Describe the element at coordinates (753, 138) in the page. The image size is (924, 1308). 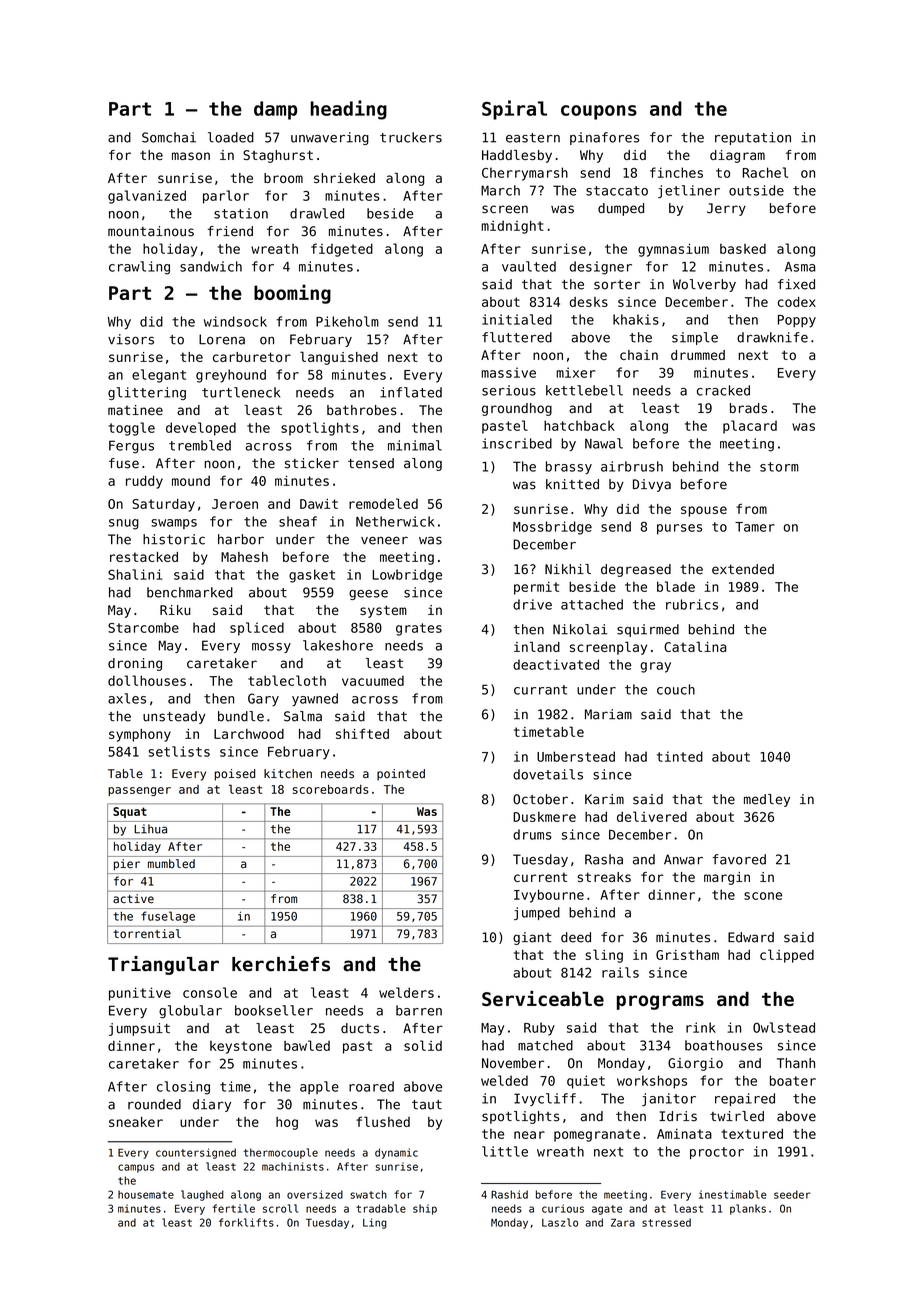
I see `reputation` at that location.
